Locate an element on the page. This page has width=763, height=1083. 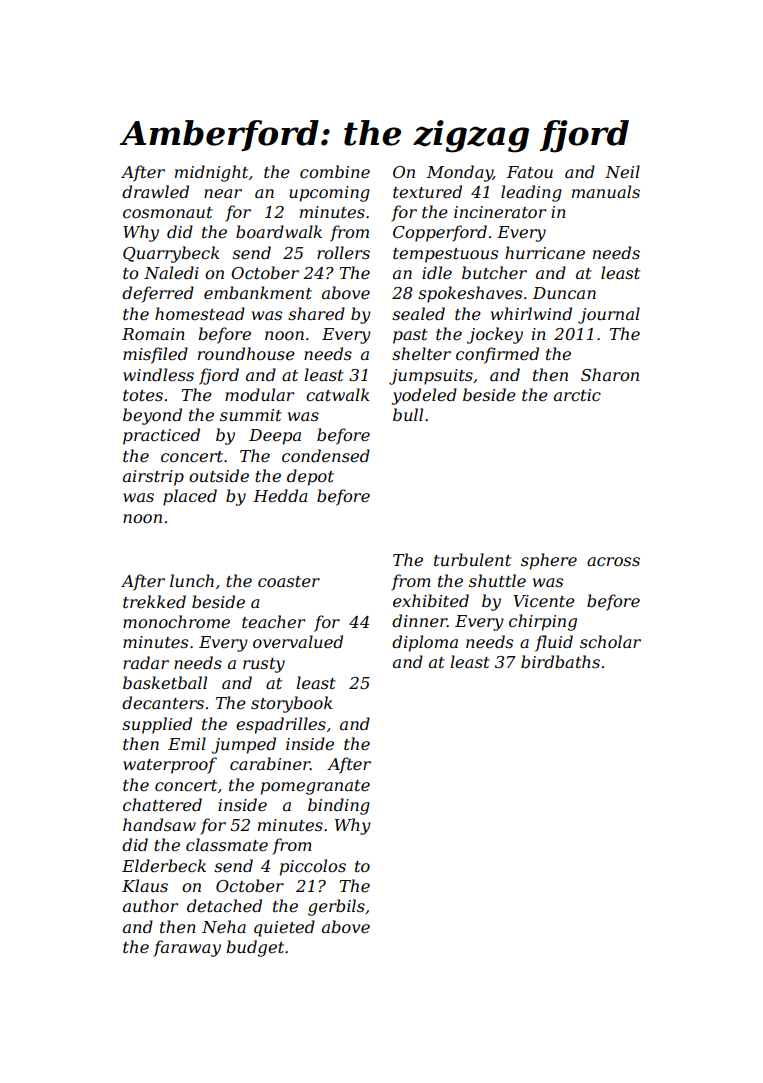
classmate is located at coordinates (227, 844).
